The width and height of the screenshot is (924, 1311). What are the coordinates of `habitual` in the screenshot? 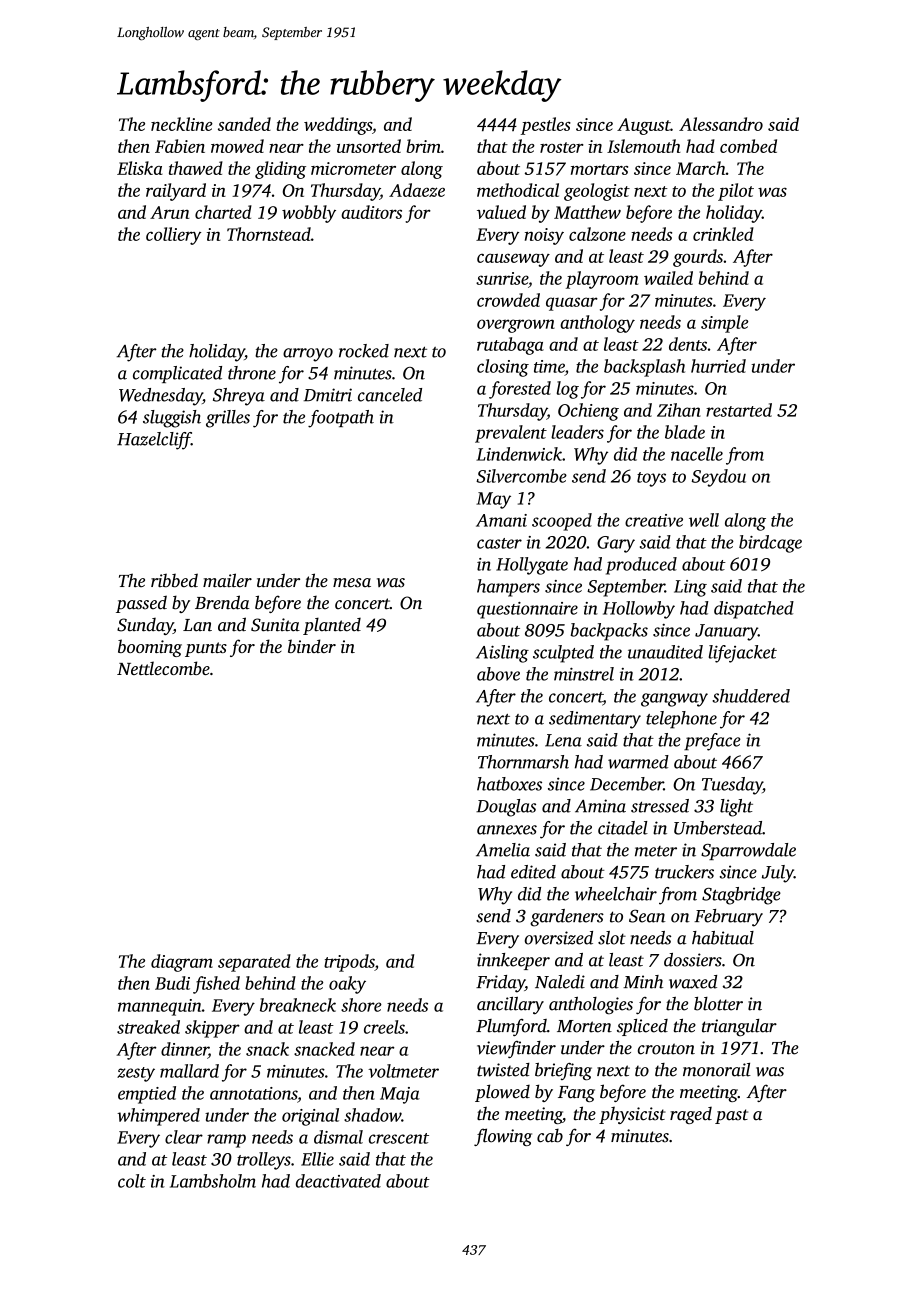 It's located at (723, 938).
